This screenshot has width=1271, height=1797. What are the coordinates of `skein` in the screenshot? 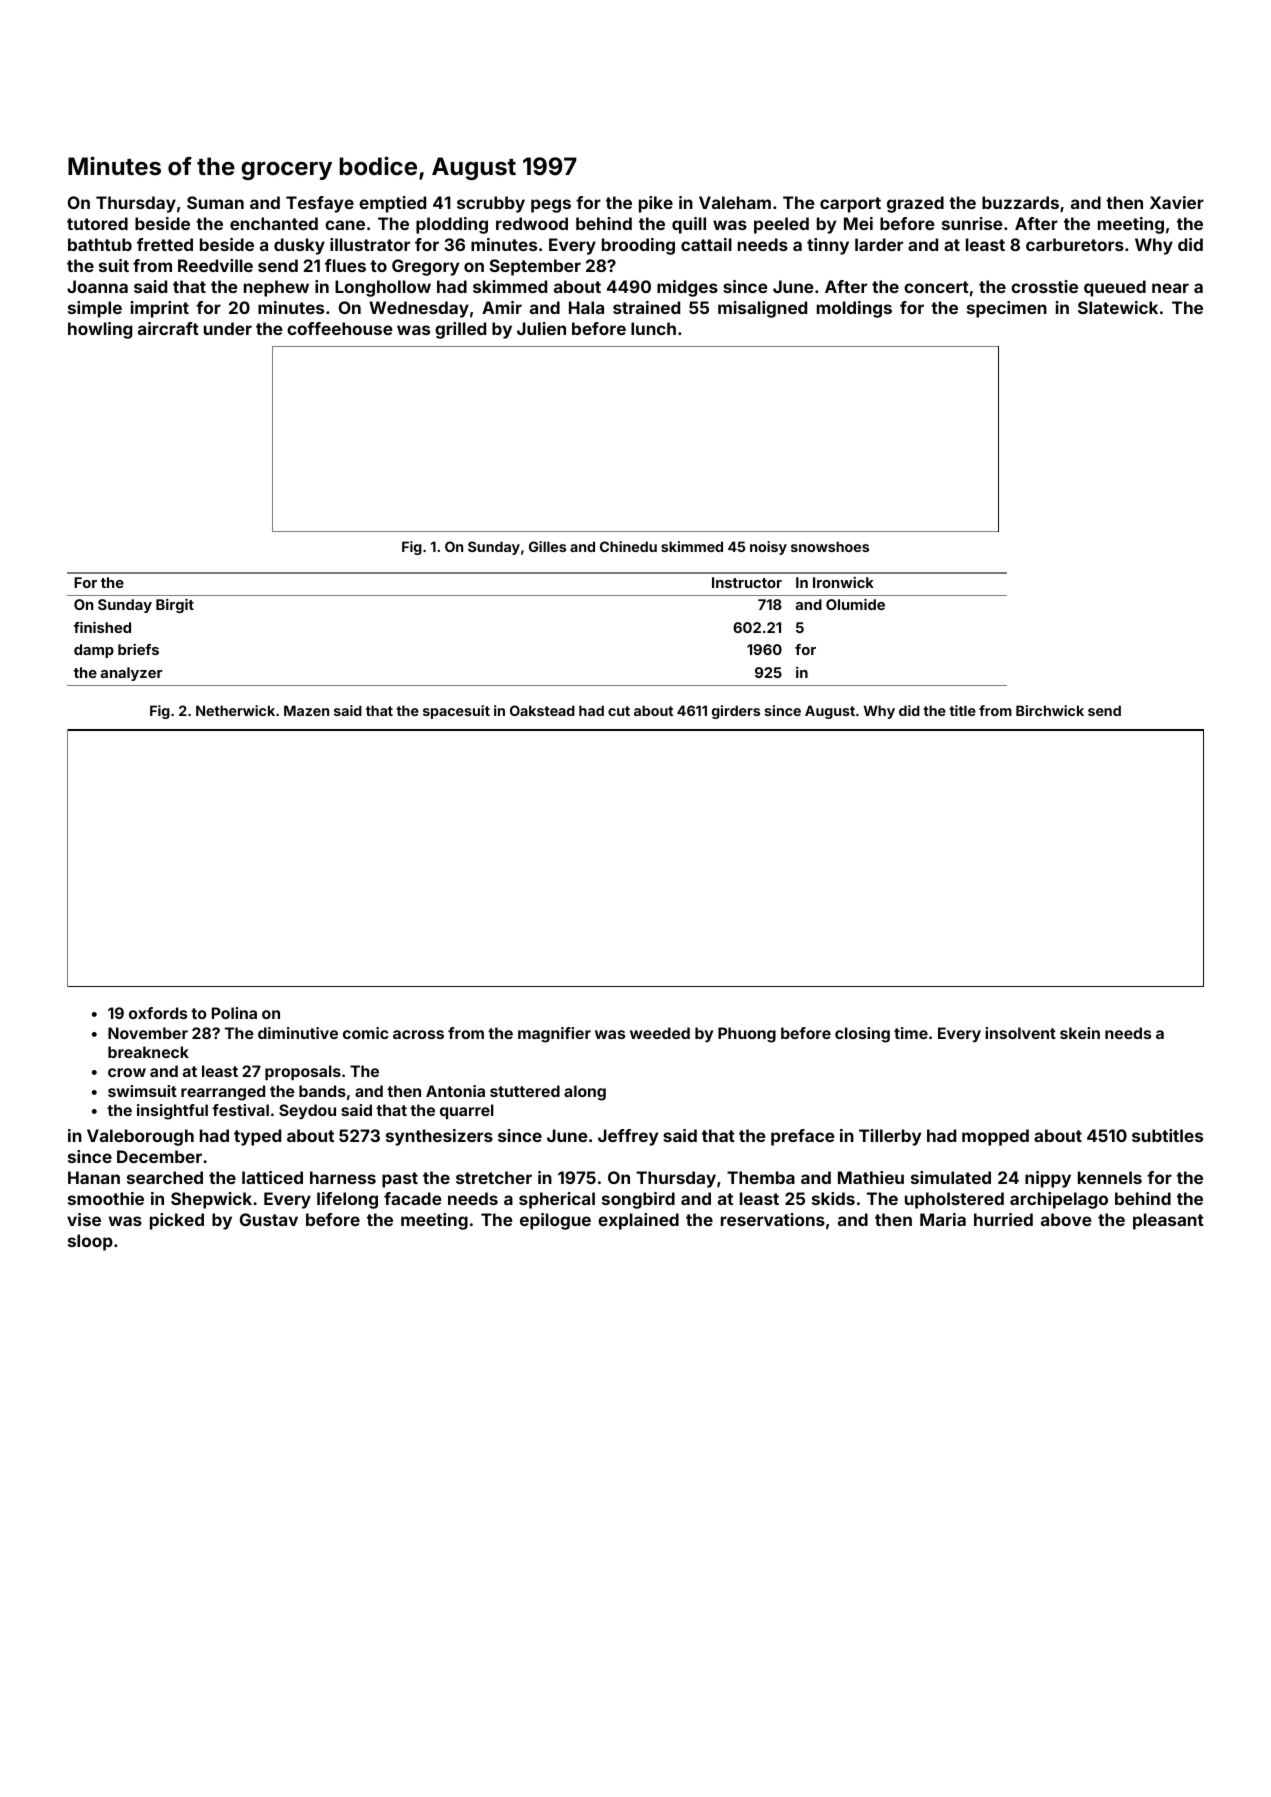 It's located at (1080, 1033).
